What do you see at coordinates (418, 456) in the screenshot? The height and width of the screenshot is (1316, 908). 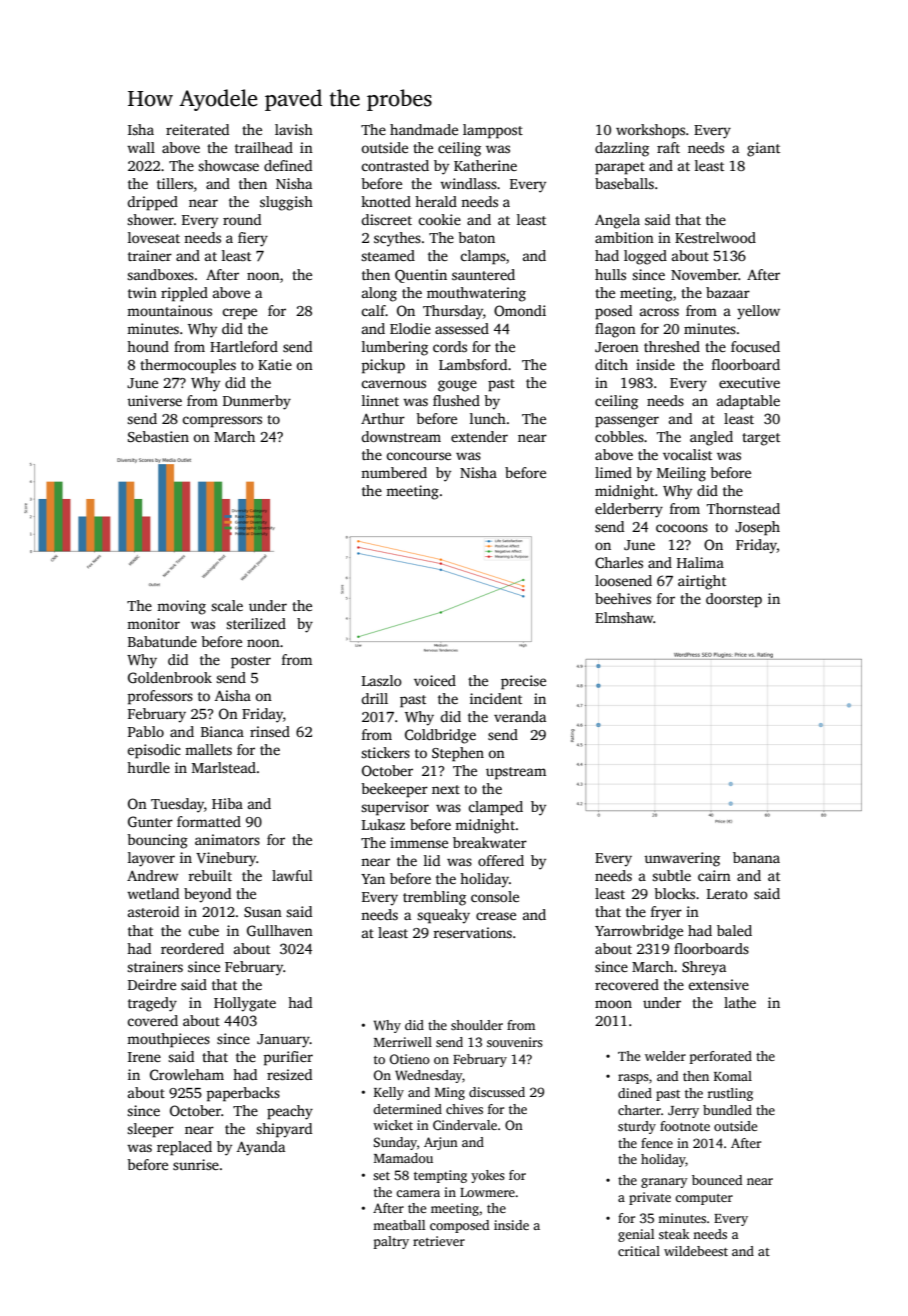 I see `concourse` at bounding box center [418, 456].
